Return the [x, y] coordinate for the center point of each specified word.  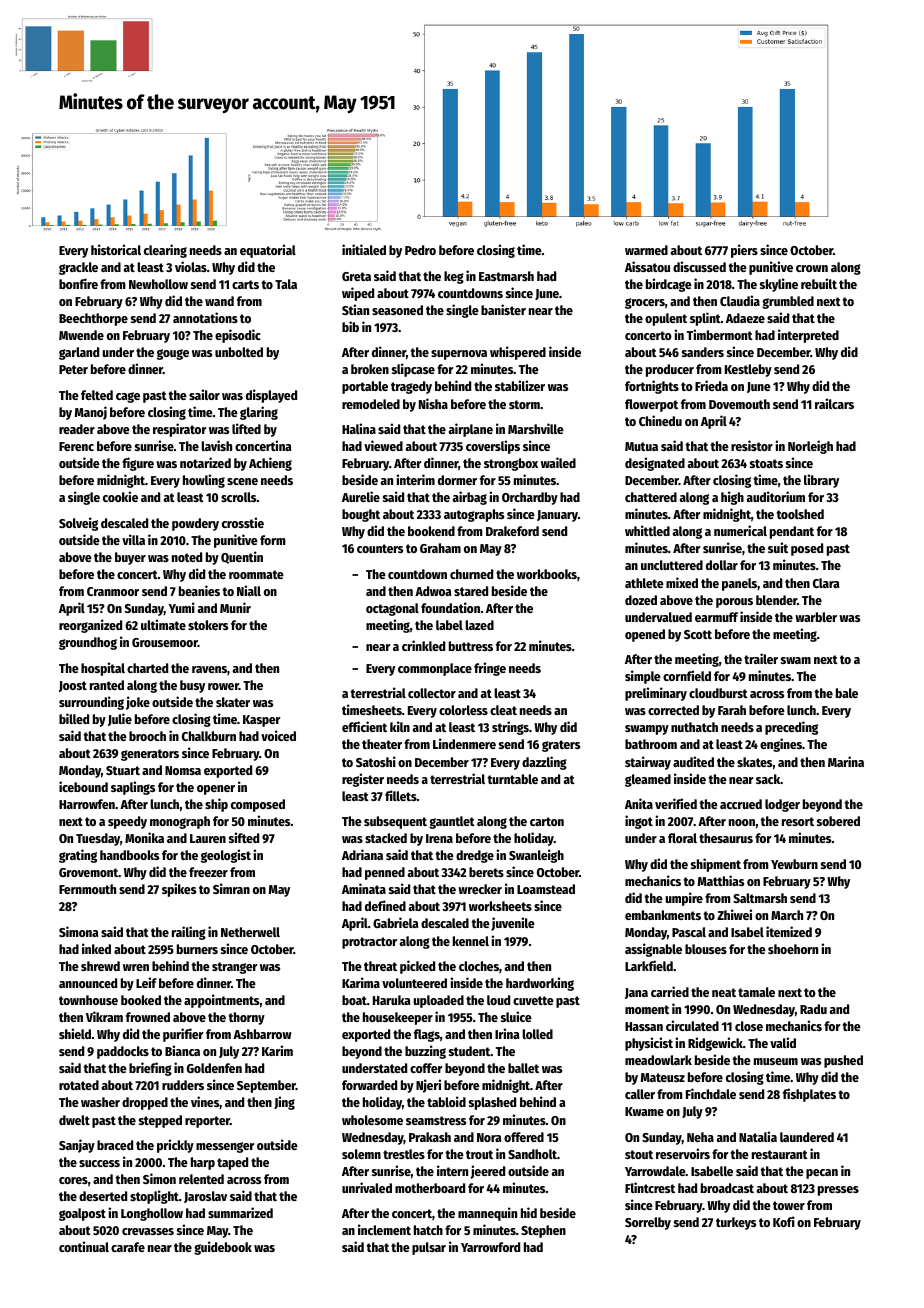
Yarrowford [490, 1247]
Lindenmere [464, 743]
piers [744, 251]
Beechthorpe [93, 319]
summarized [240, 1212]
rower [223, 686]
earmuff [716, 617]
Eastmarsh [506, 276]
